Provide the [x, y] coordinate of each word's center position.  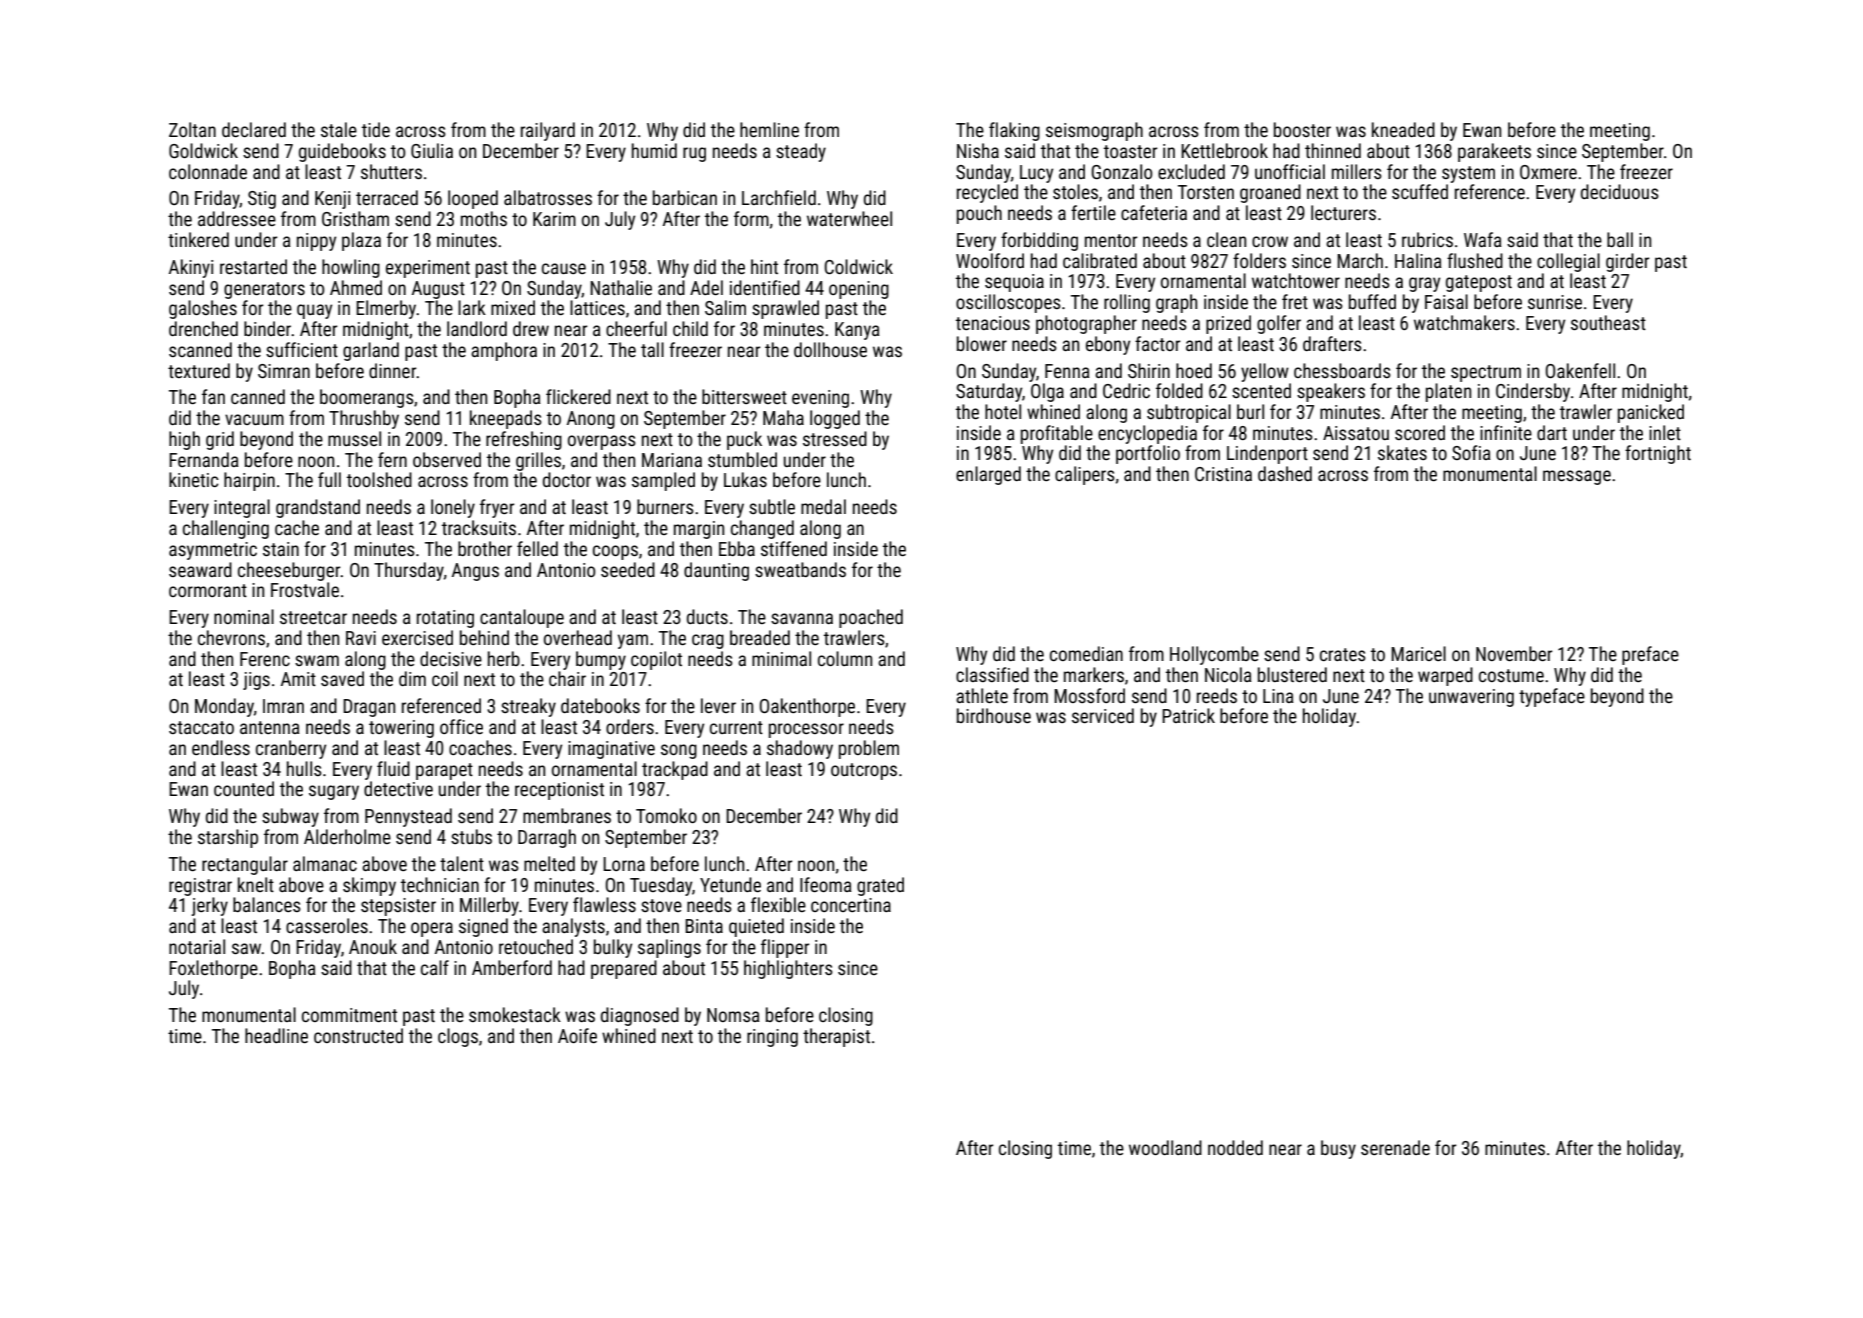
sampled [663, 481]
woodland [1165, 1147]
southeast [1608, 322]
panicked [1651, 413]
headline [276, 1035]
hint [764, 266]
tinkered [198, 239]
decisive [451, 658]
